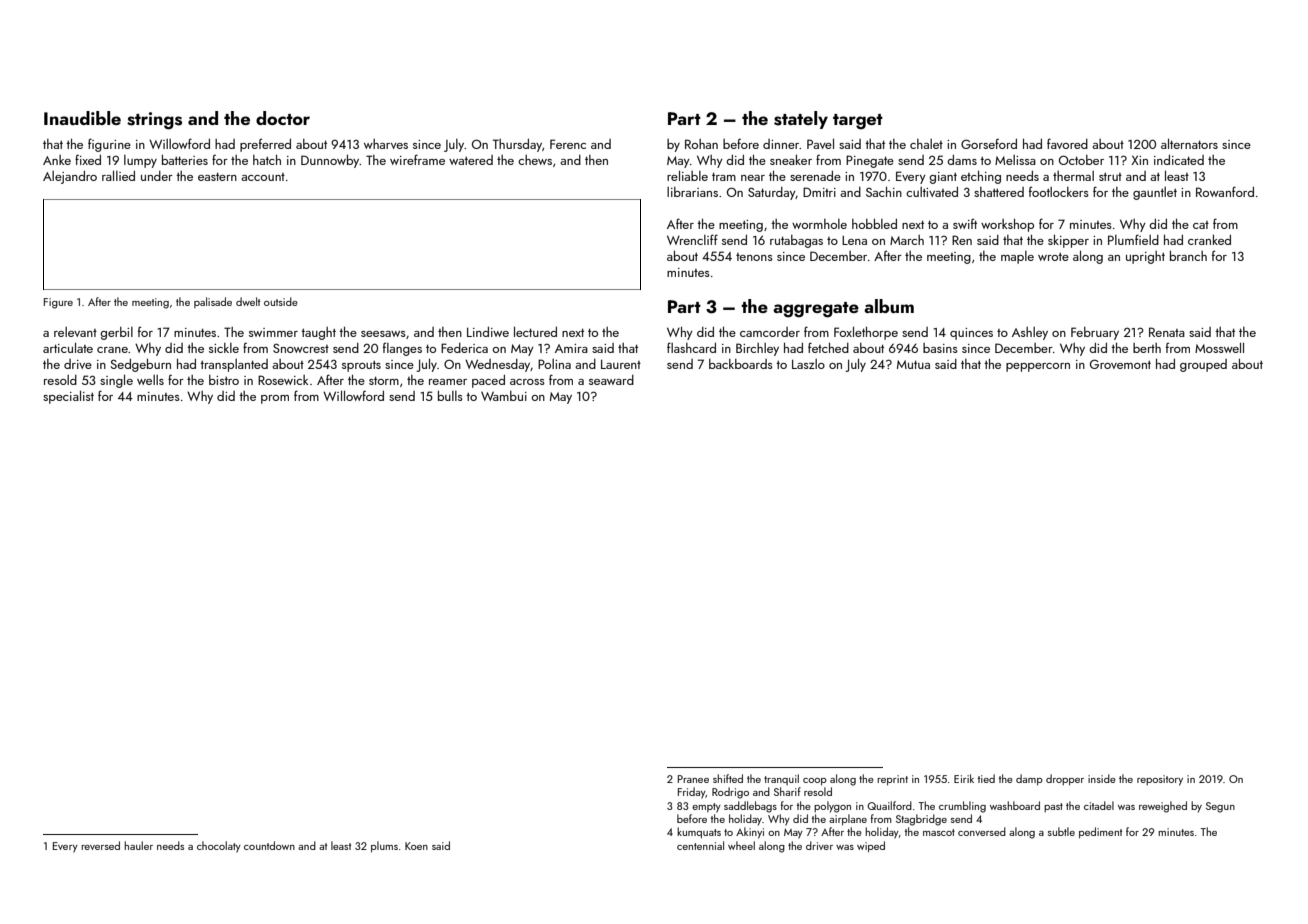  I want to click on doctor, so click(283, 118).
